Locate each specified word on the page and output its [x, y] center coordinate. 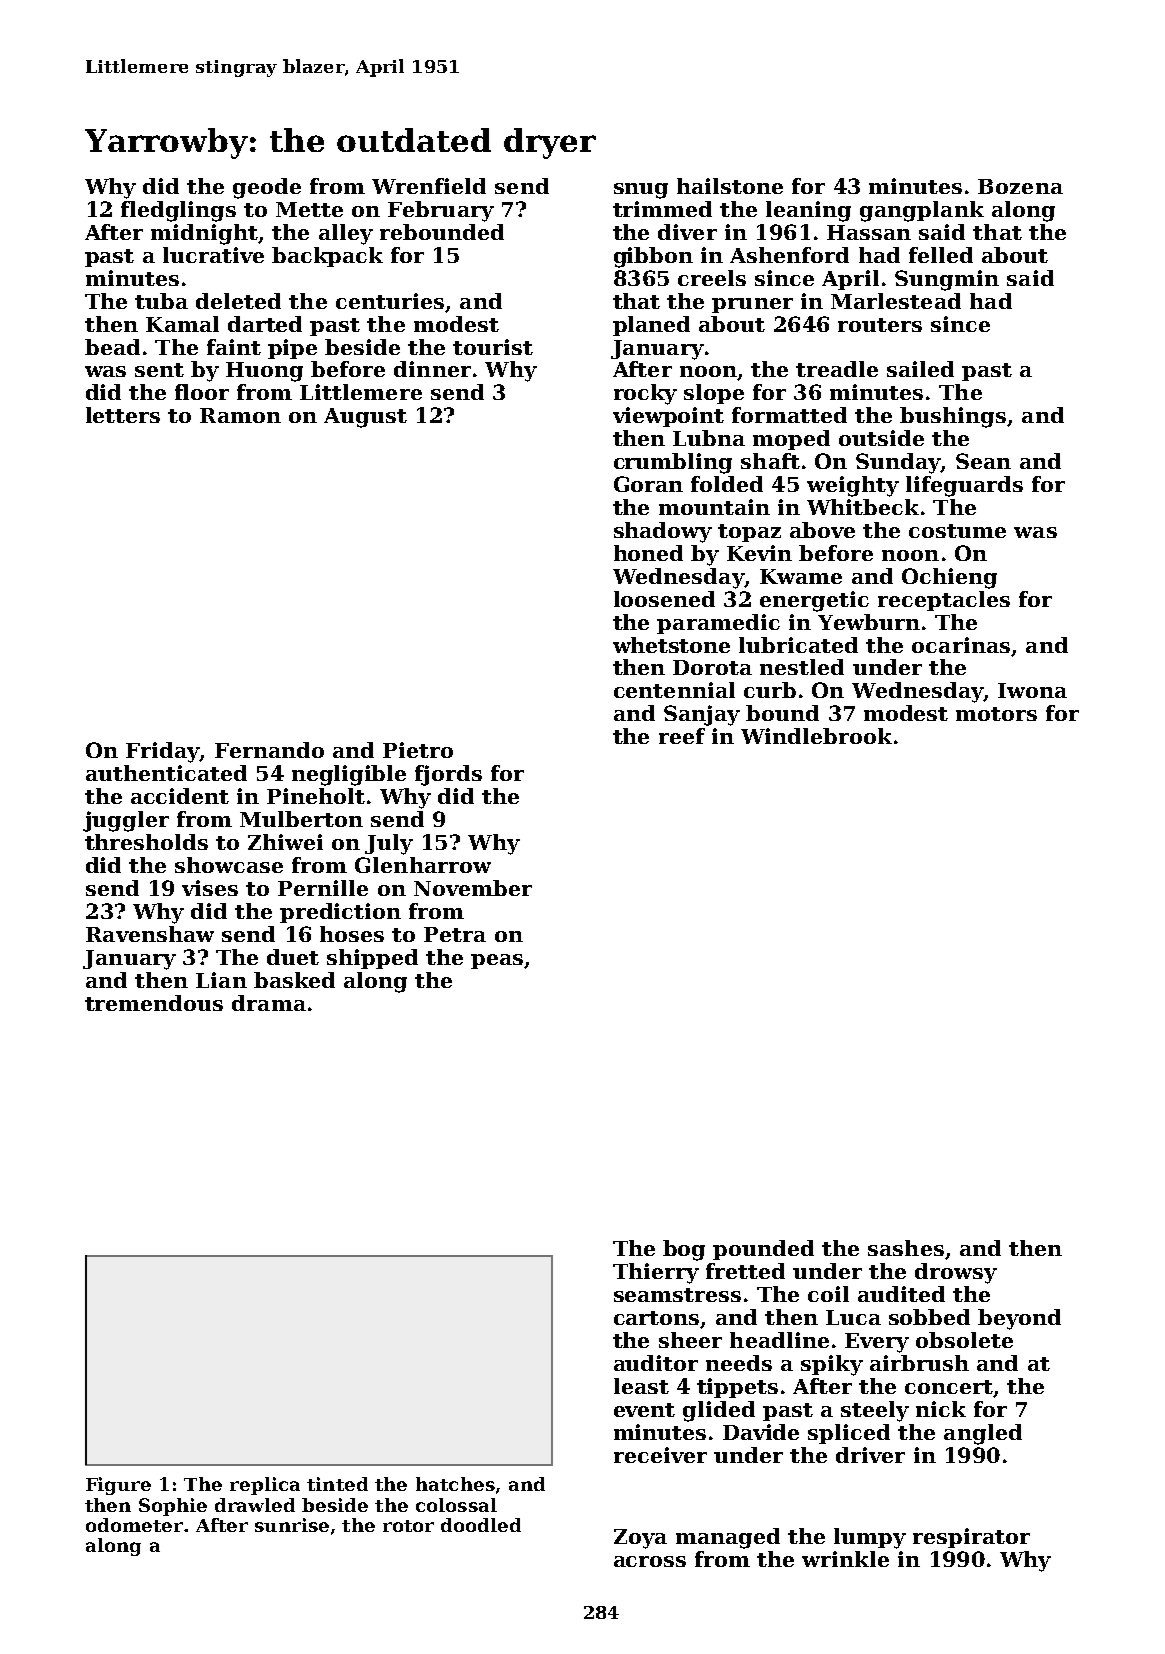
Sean [983, 461]
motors [996, 714]
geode [267, 188]
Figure [118, 1486]
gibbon [653, 257]
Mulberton [301, 819]
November [473, 888]
